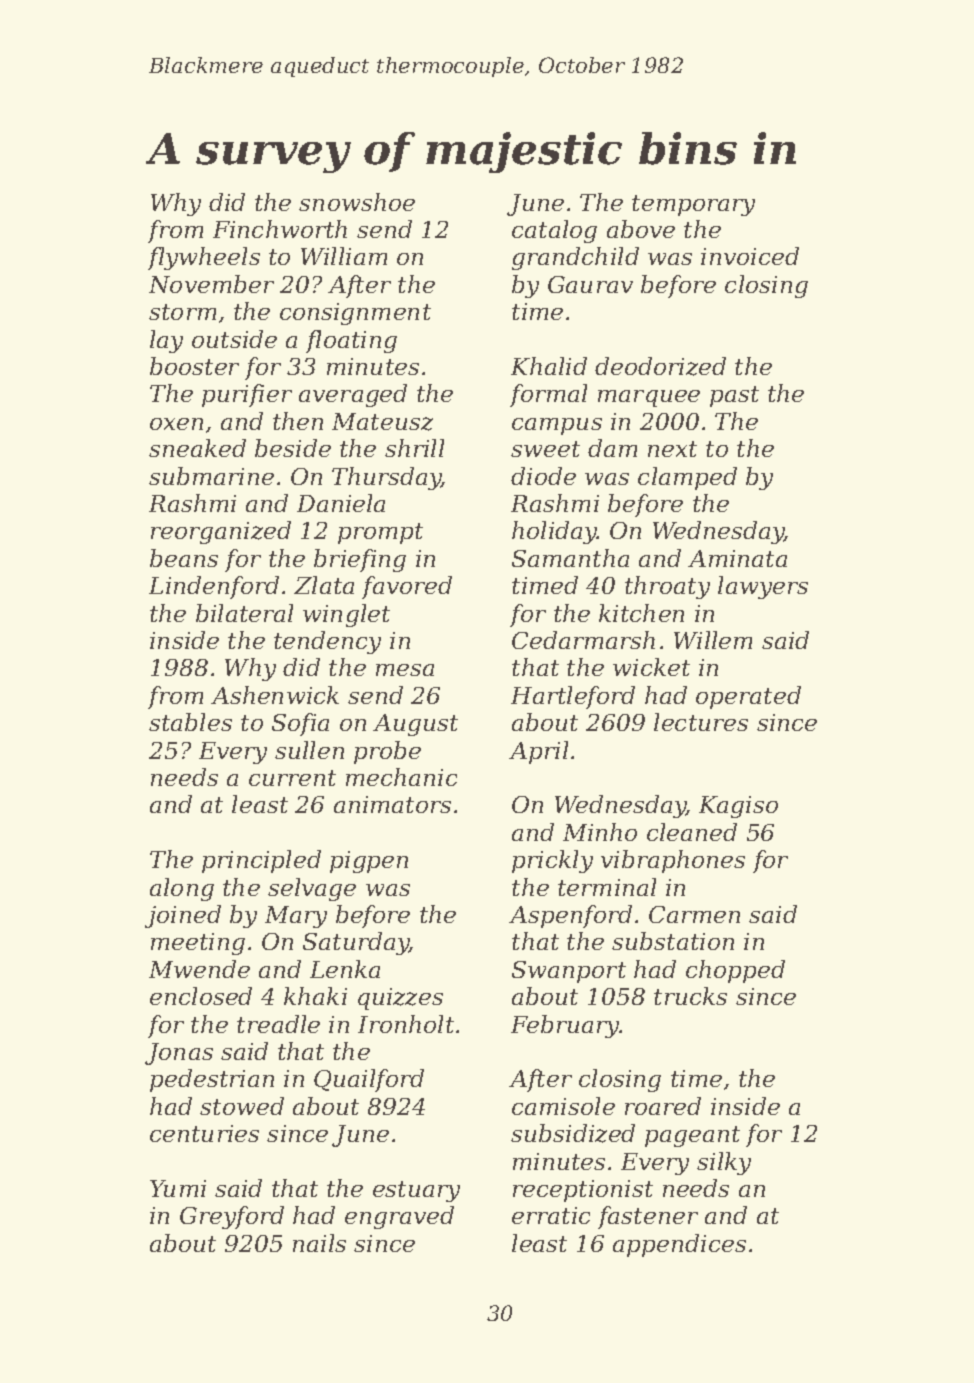 The height and width of the document is (1383, 974). Describe the element at coordinates (324, 585) in the document. I see `Zlata` at that location.
